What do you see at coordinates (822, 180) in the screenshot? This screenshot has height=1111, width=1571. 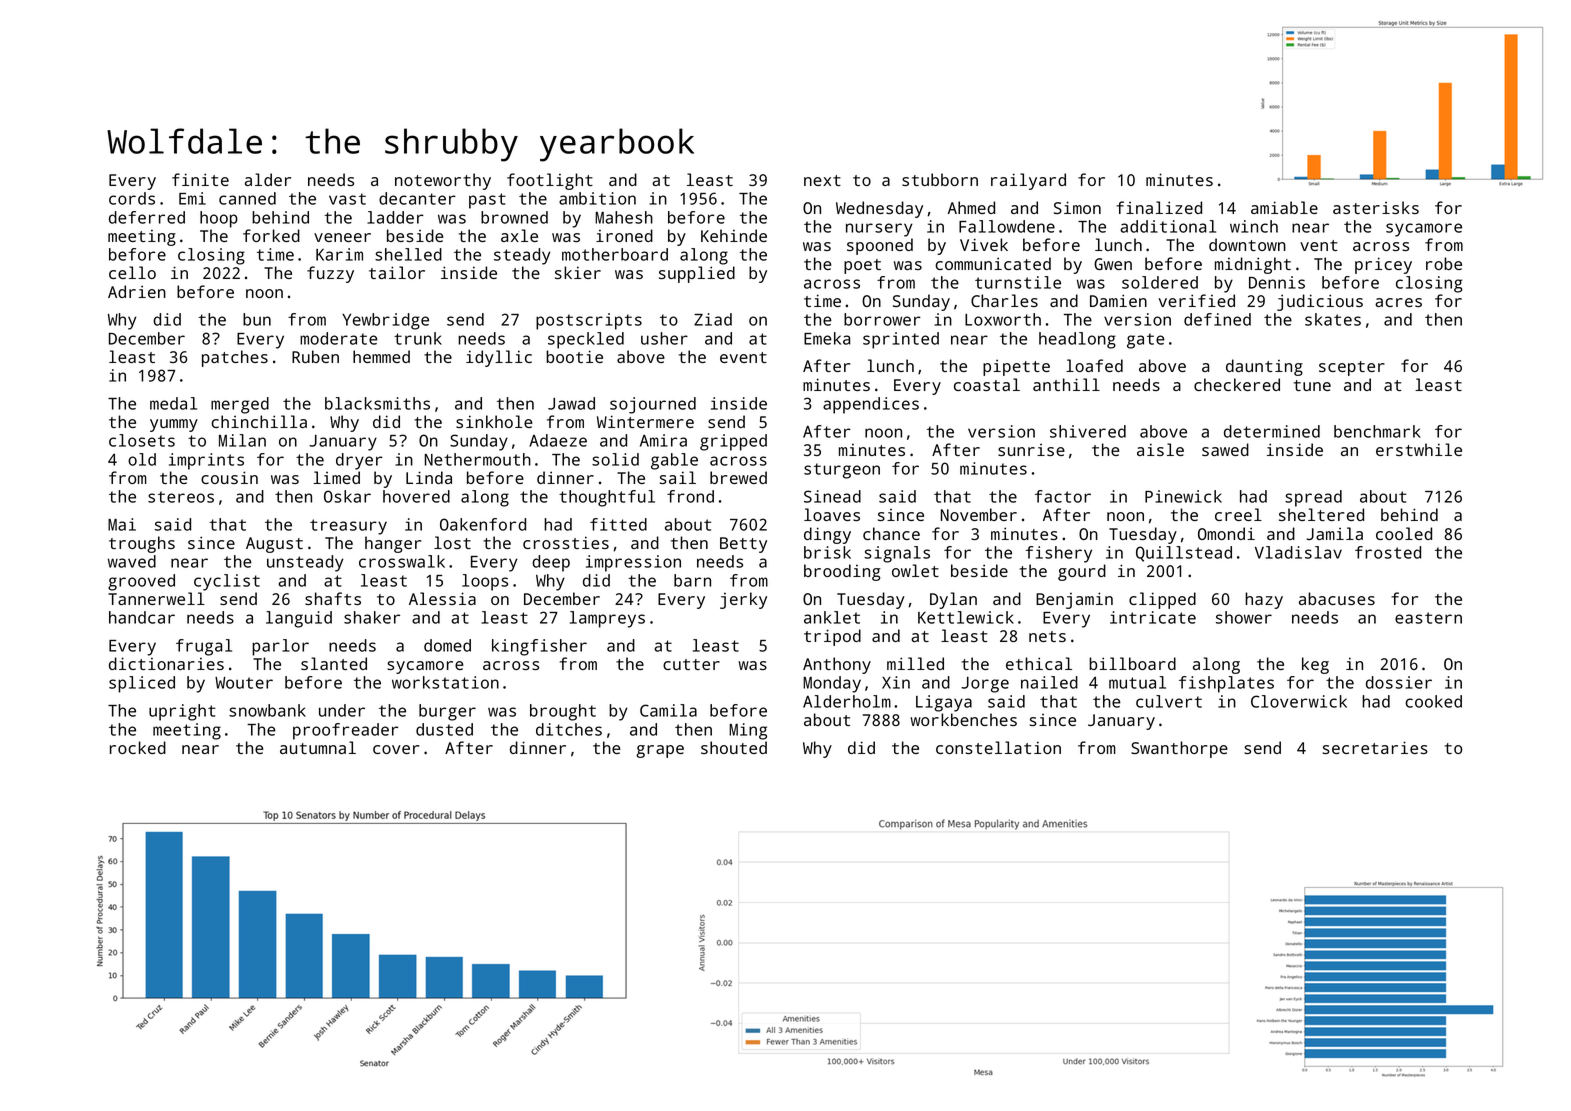 I see `next` at bounding box center [822, 180].
